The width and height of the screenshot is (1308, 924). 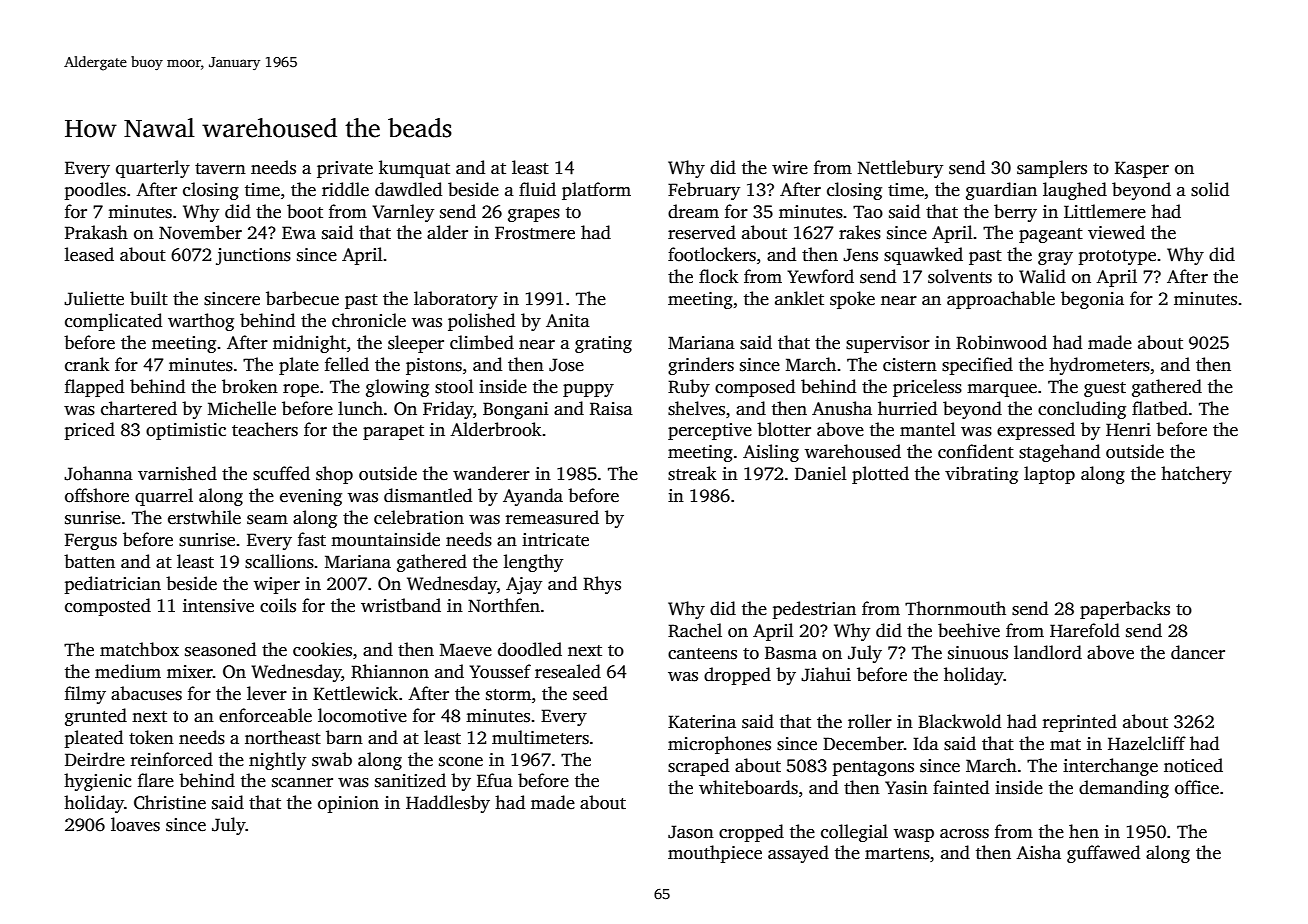 What do you see at coordinates (1196, 475) in the screenshot?
I see `hatchery` at bounding box center [1196, 475].
